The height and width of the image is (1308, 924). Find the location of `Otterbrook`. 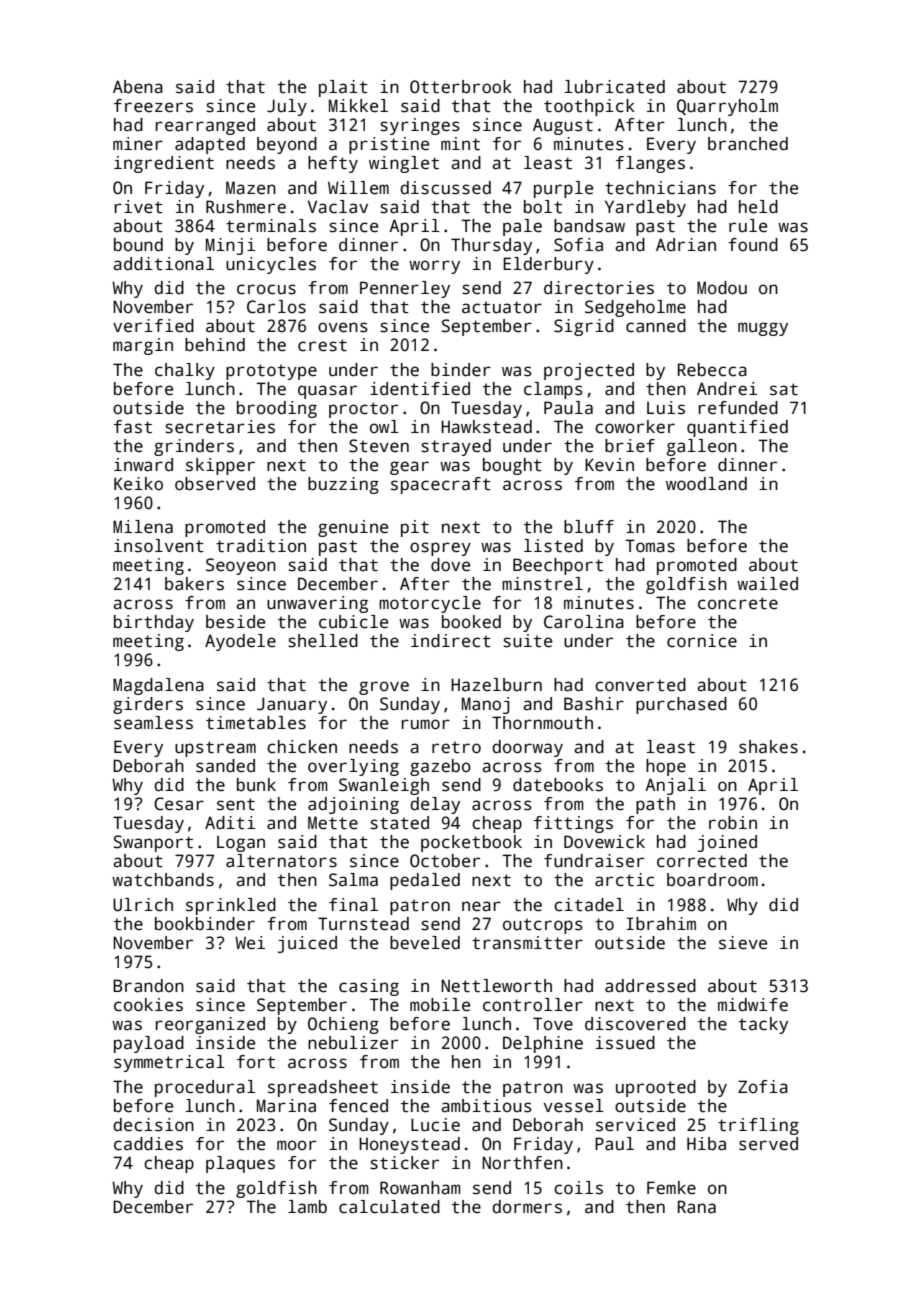

Otterbrook is located at coordinates (461, 87).
